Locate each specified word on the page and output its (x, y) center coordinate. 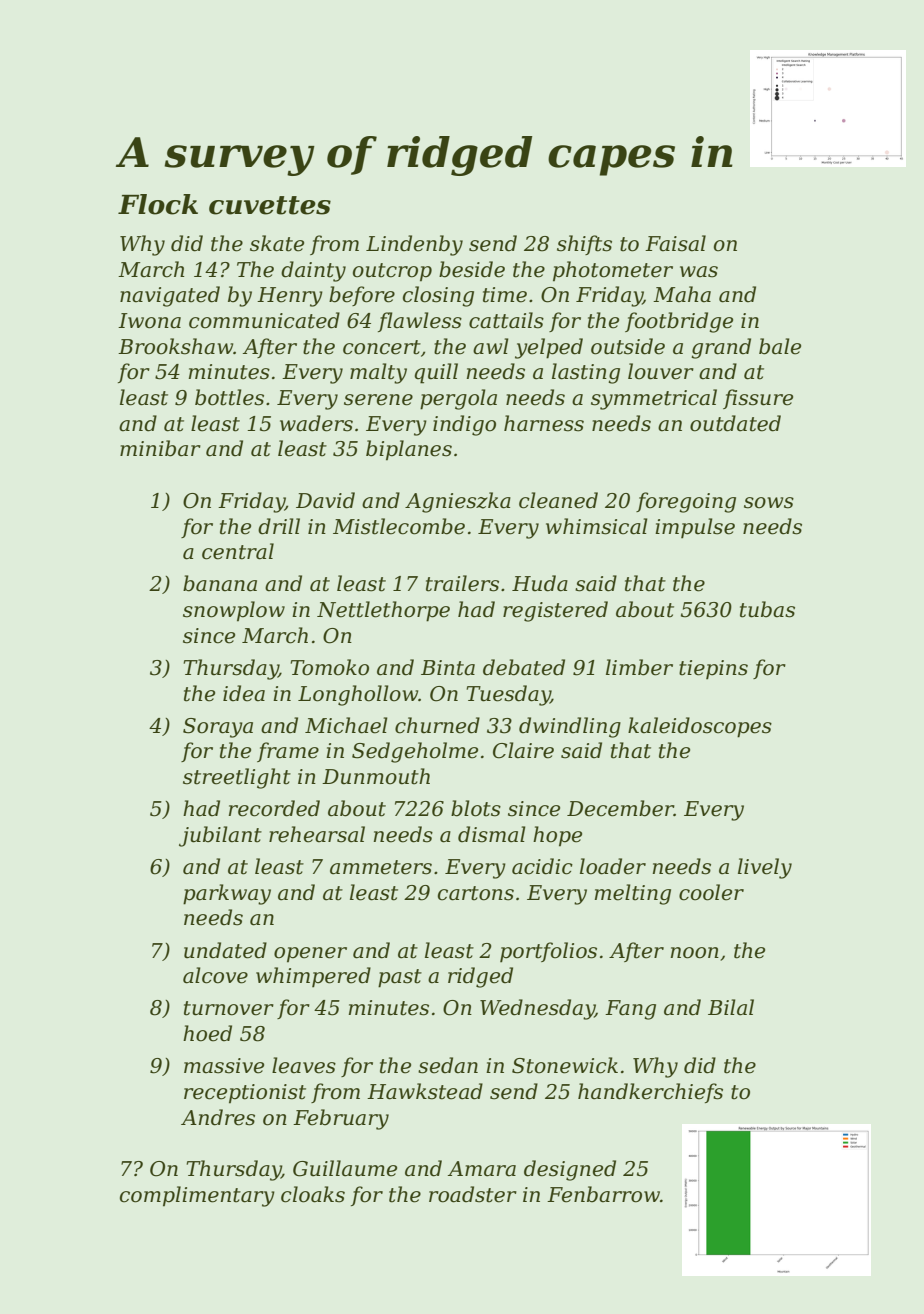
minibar (160, 448)
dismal (492, 834)
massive (224, 1066)
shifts (584, 245)
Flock (158, 204)
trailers (462, 583)
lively (765, 868)
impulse (695, 528)
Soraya (218, 728)
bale (780, 346)
